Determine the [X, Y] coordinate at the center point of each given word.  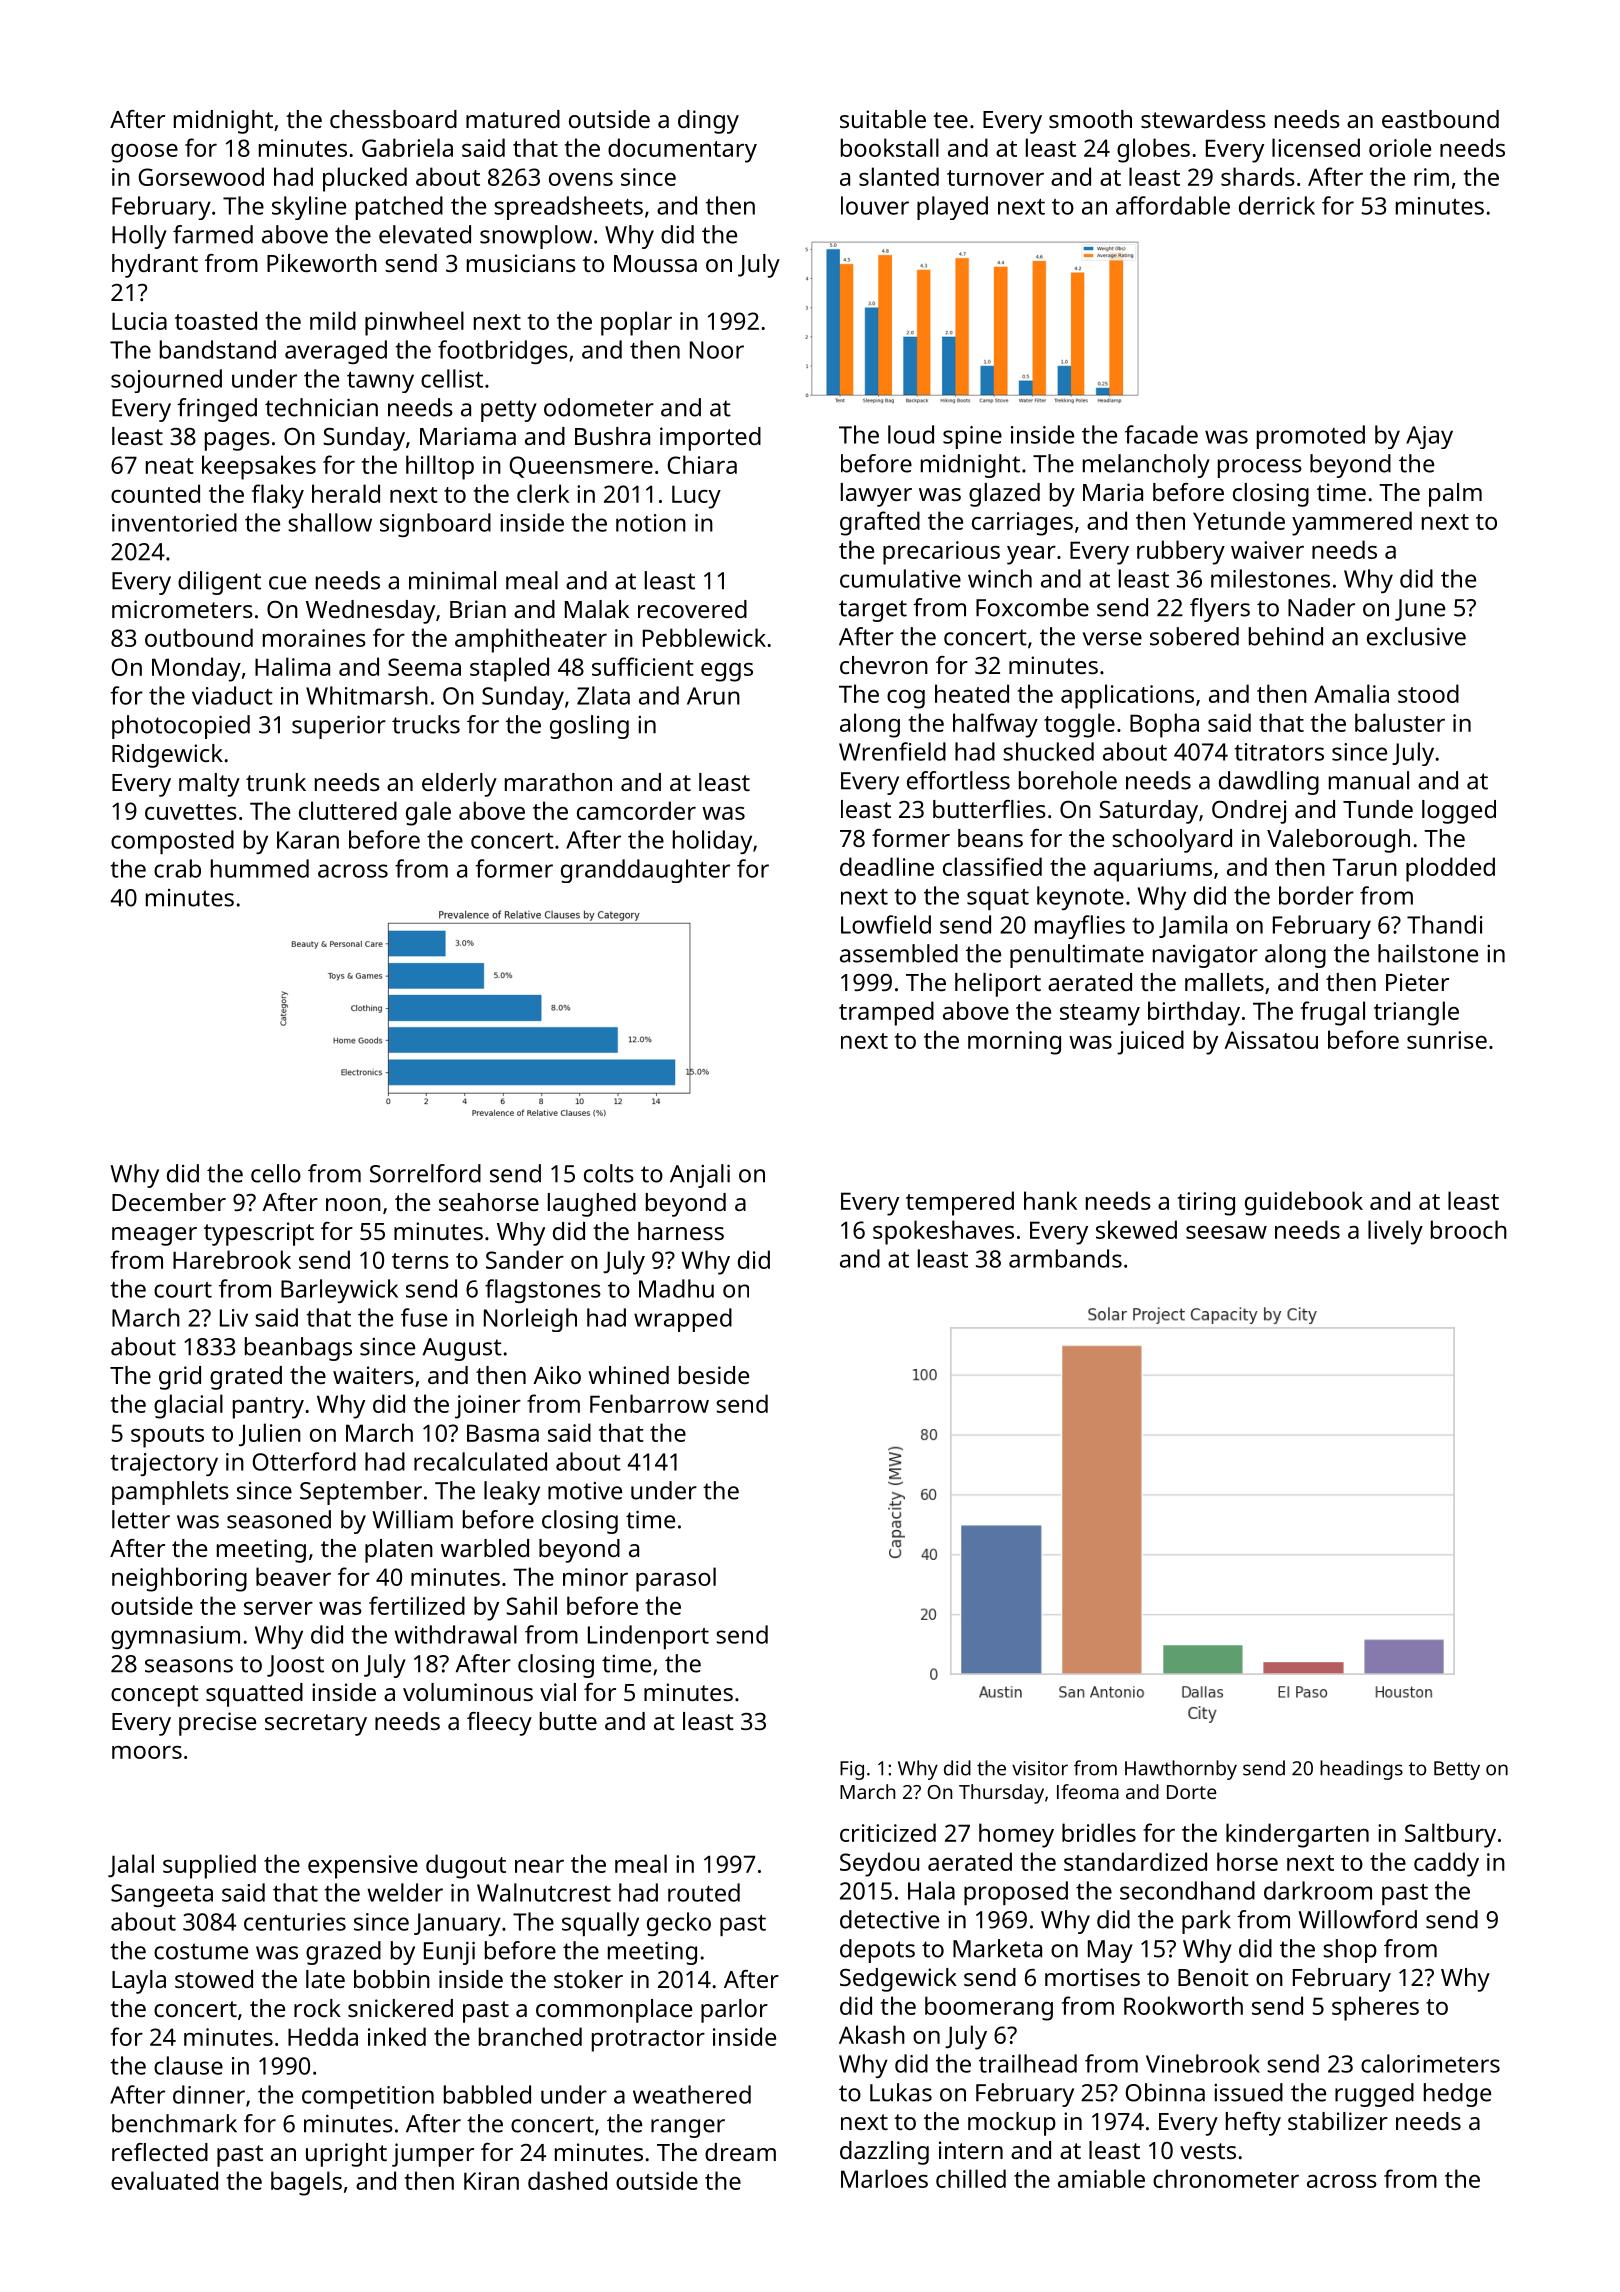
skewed [1136, 1229]
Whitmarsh [367, 695]
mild [333, 320]
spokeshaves [943, 1232]
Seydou [879, 1864]
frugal [1333, 1013]
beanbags [298, 1349]
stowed [214, 1979]
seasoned [279, 1519]
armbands [1065, 1258]
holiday [712, 842]
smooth [1090, 119]
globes [1153, 150]
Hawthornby [1181, 1770]
